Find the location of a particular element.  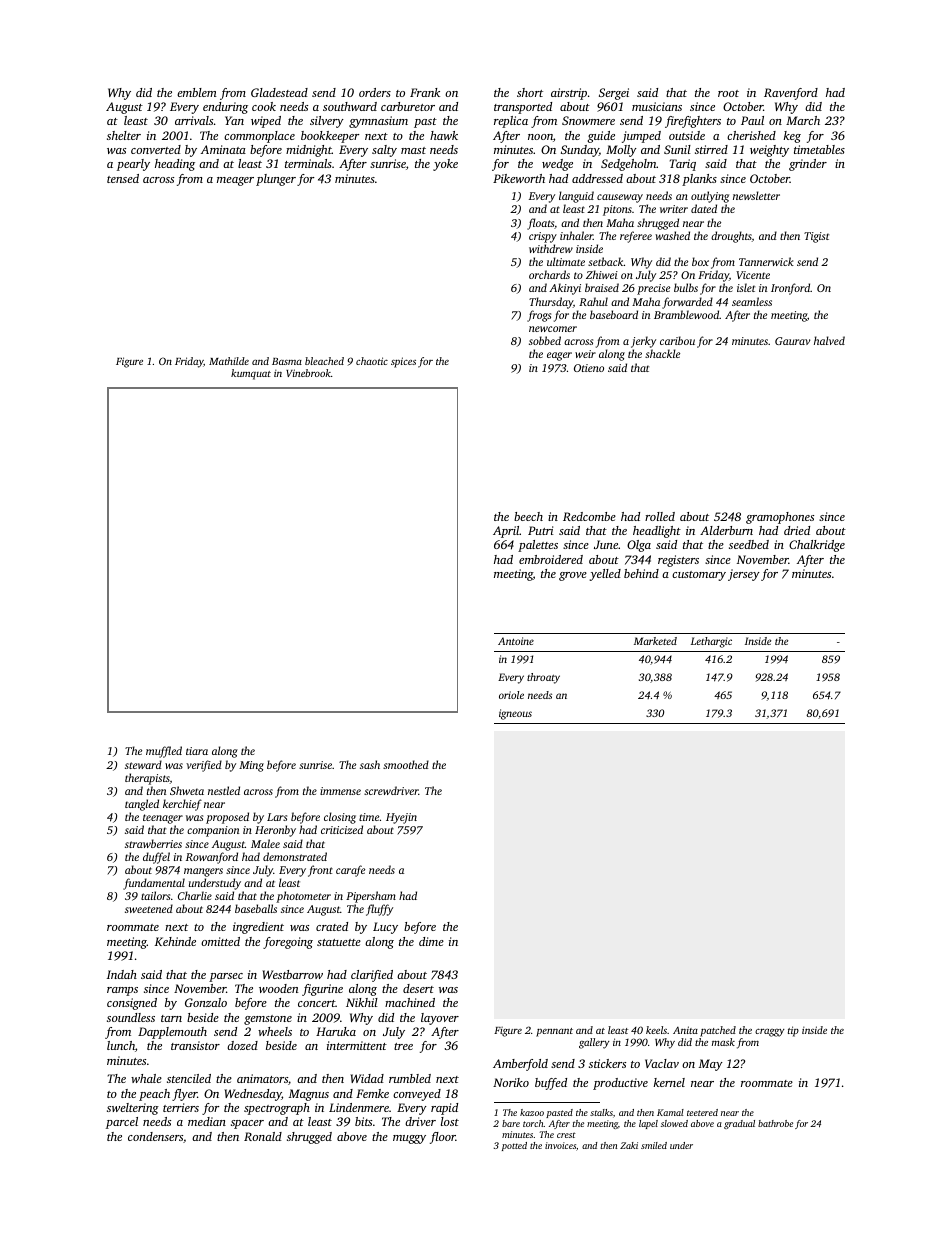

throaty is located at coordinates (543, 678).
